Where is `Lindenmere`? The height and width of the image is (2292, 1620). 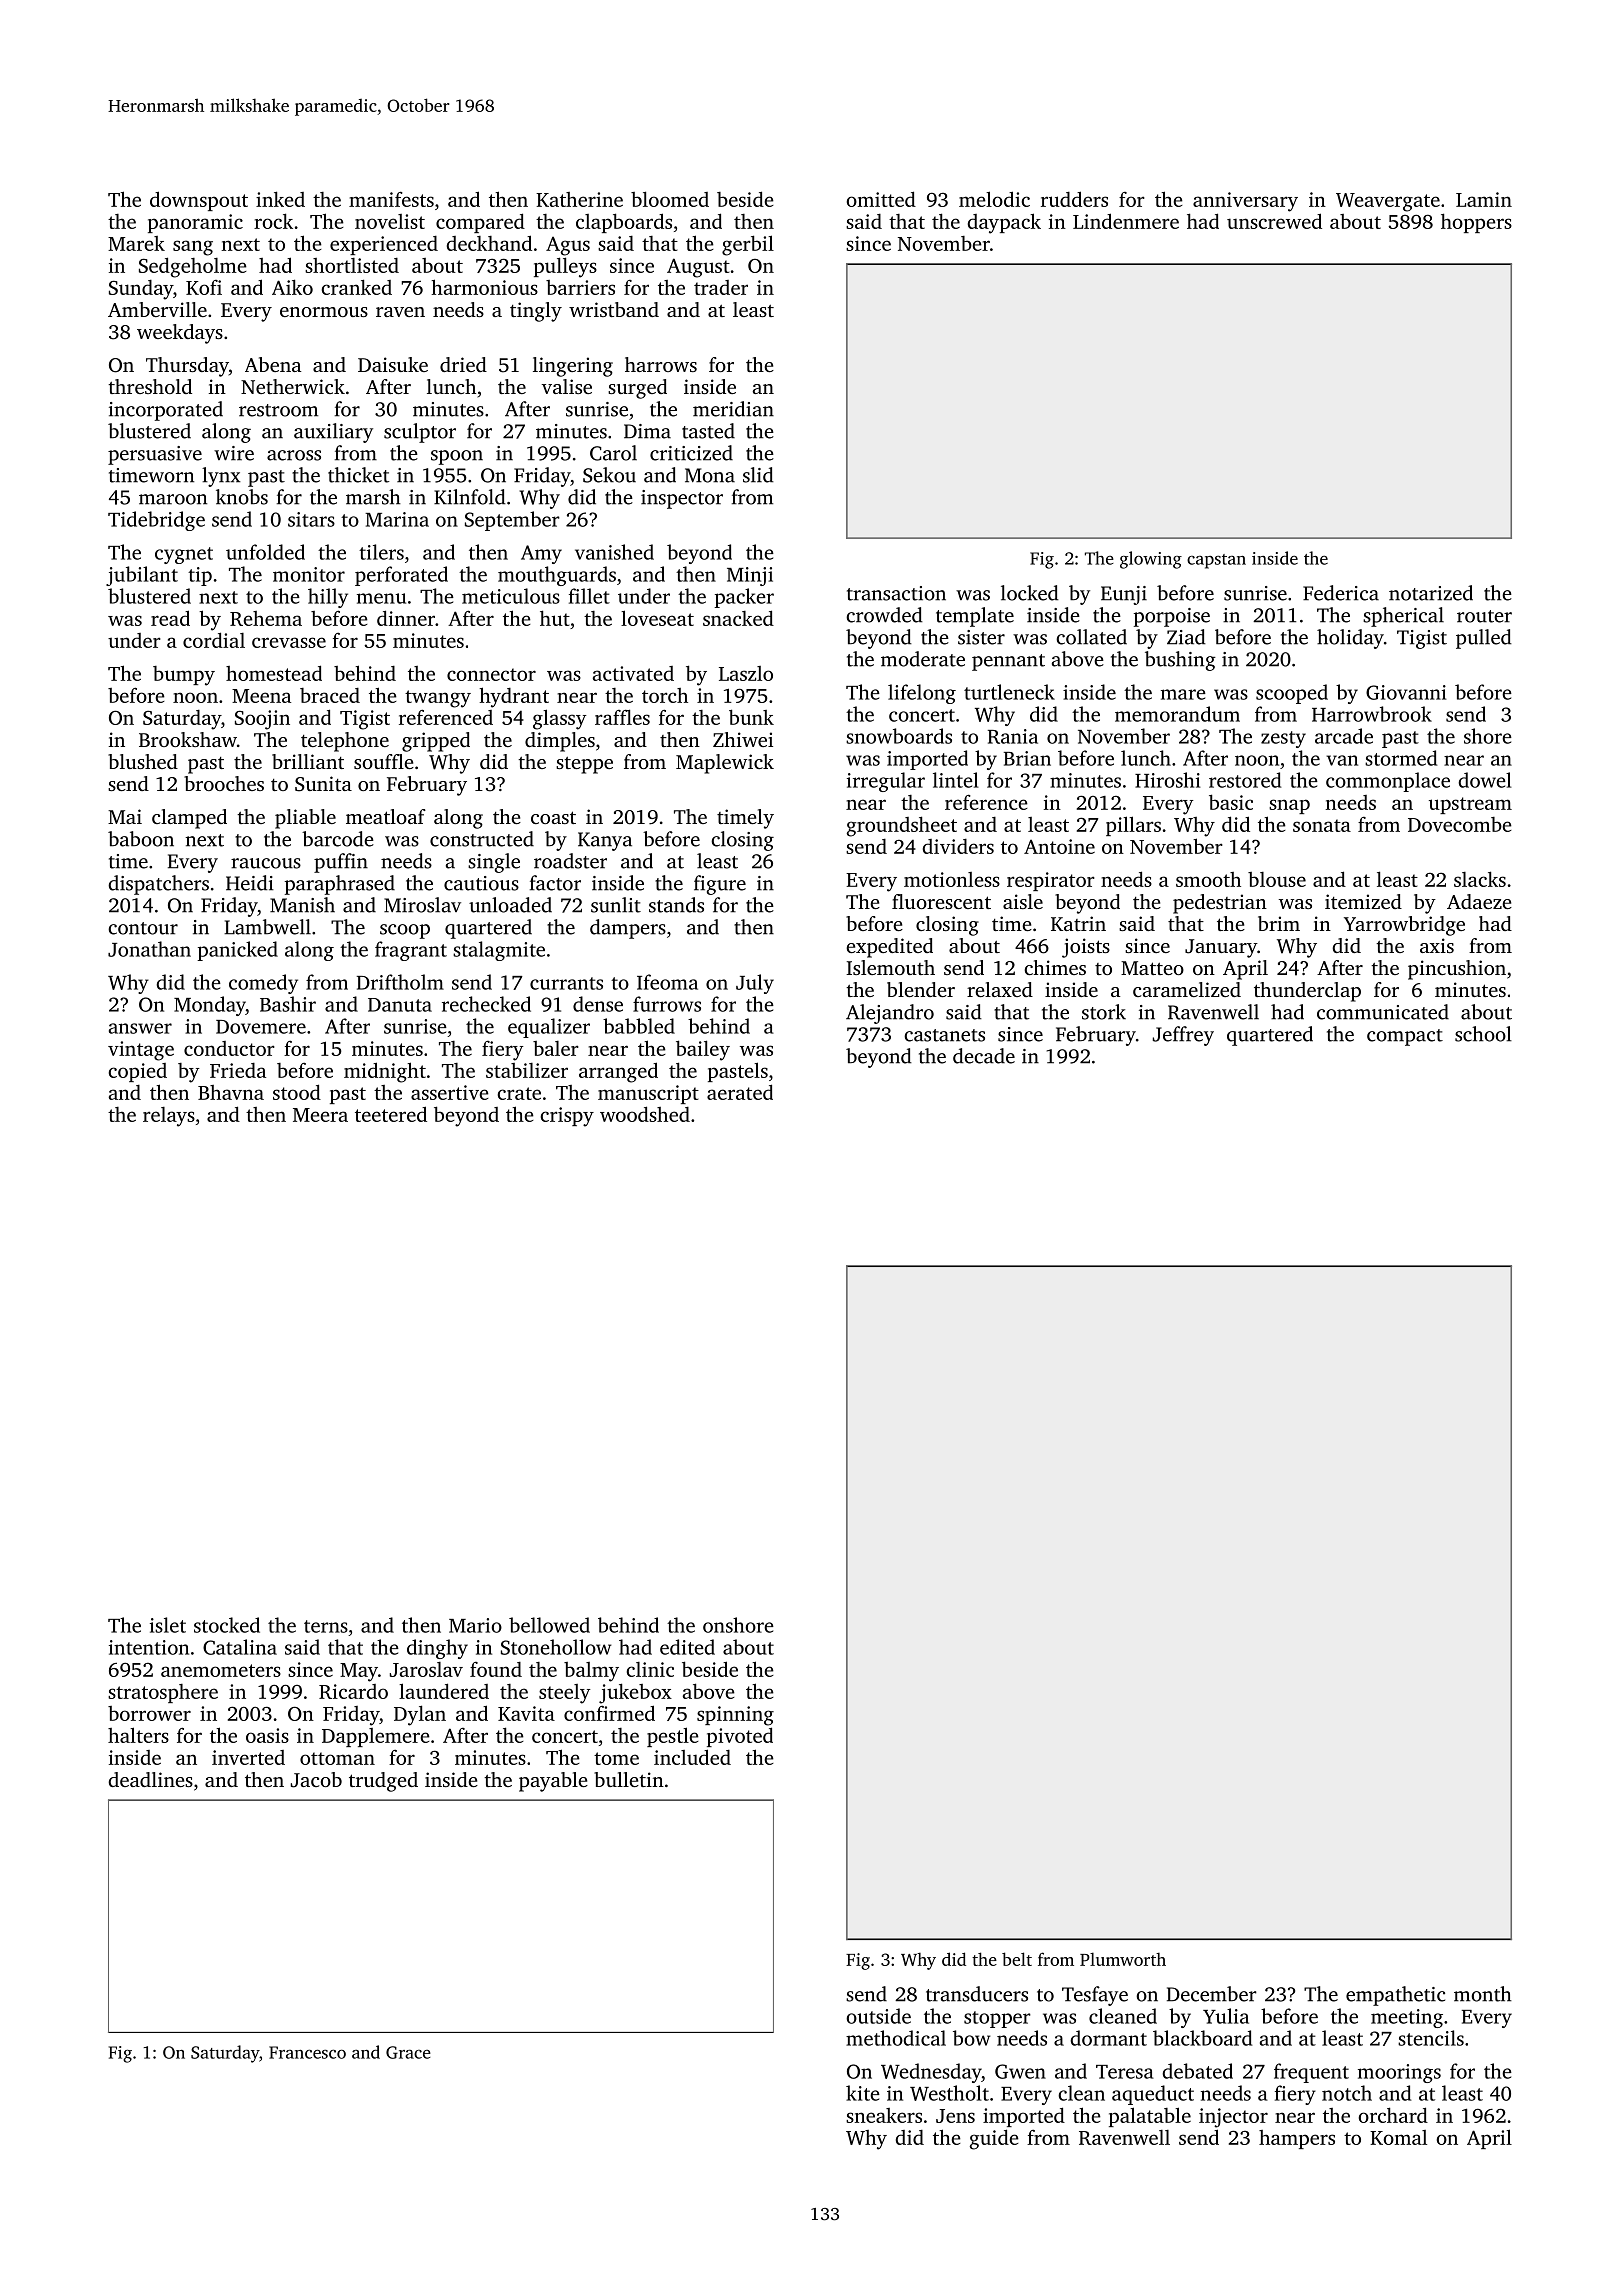 Lindenmere is located at coordinates (1126, 221).
